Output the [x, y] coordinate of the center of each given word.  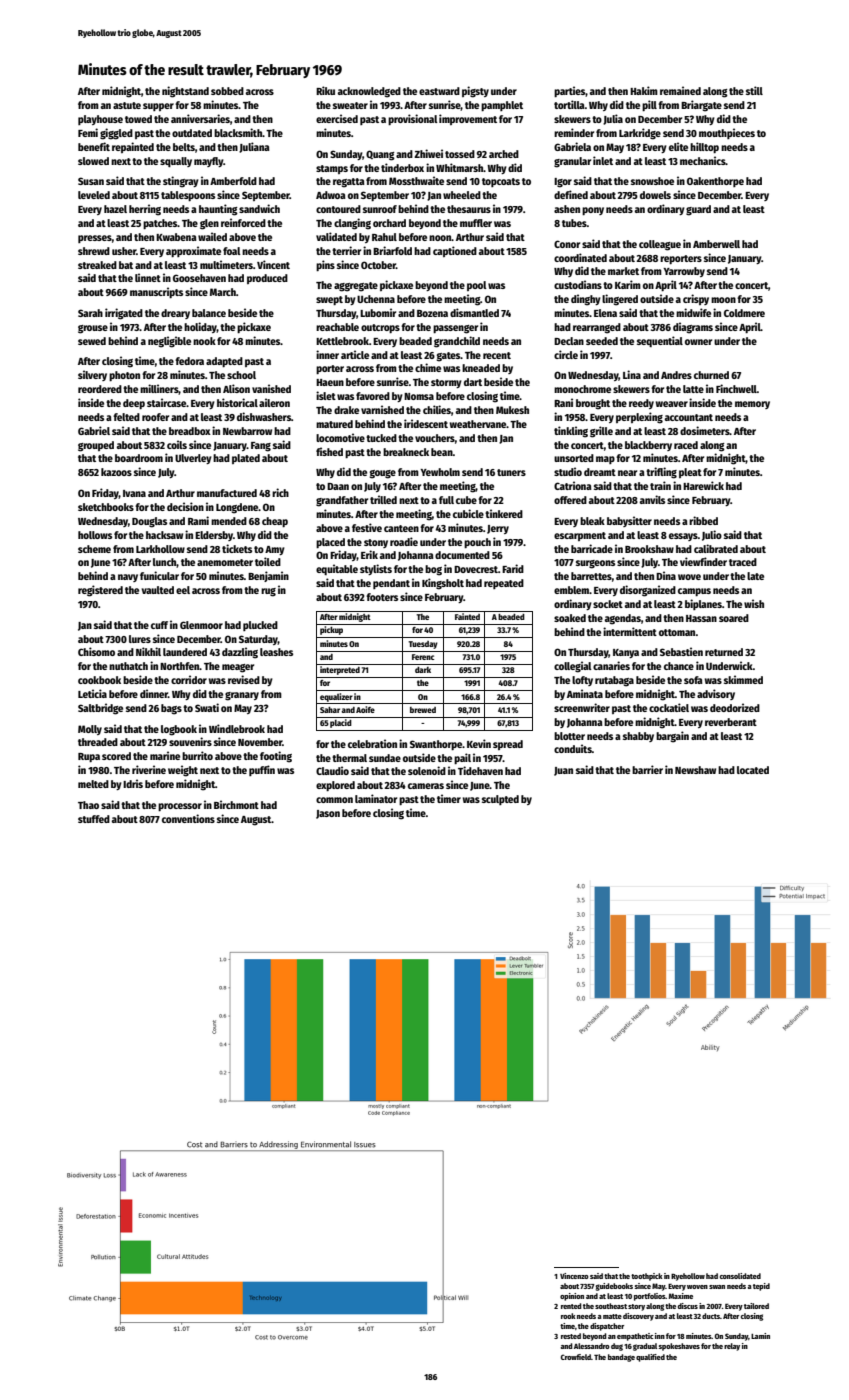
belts [184, 147]
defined [571, 194]
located [753, 770]
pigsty [475, 92]
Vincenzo [574, 1276]
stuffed [94, 819]
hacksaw [164, 535]
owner [698, 342]
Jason [328, 814]
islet [326, 395]
